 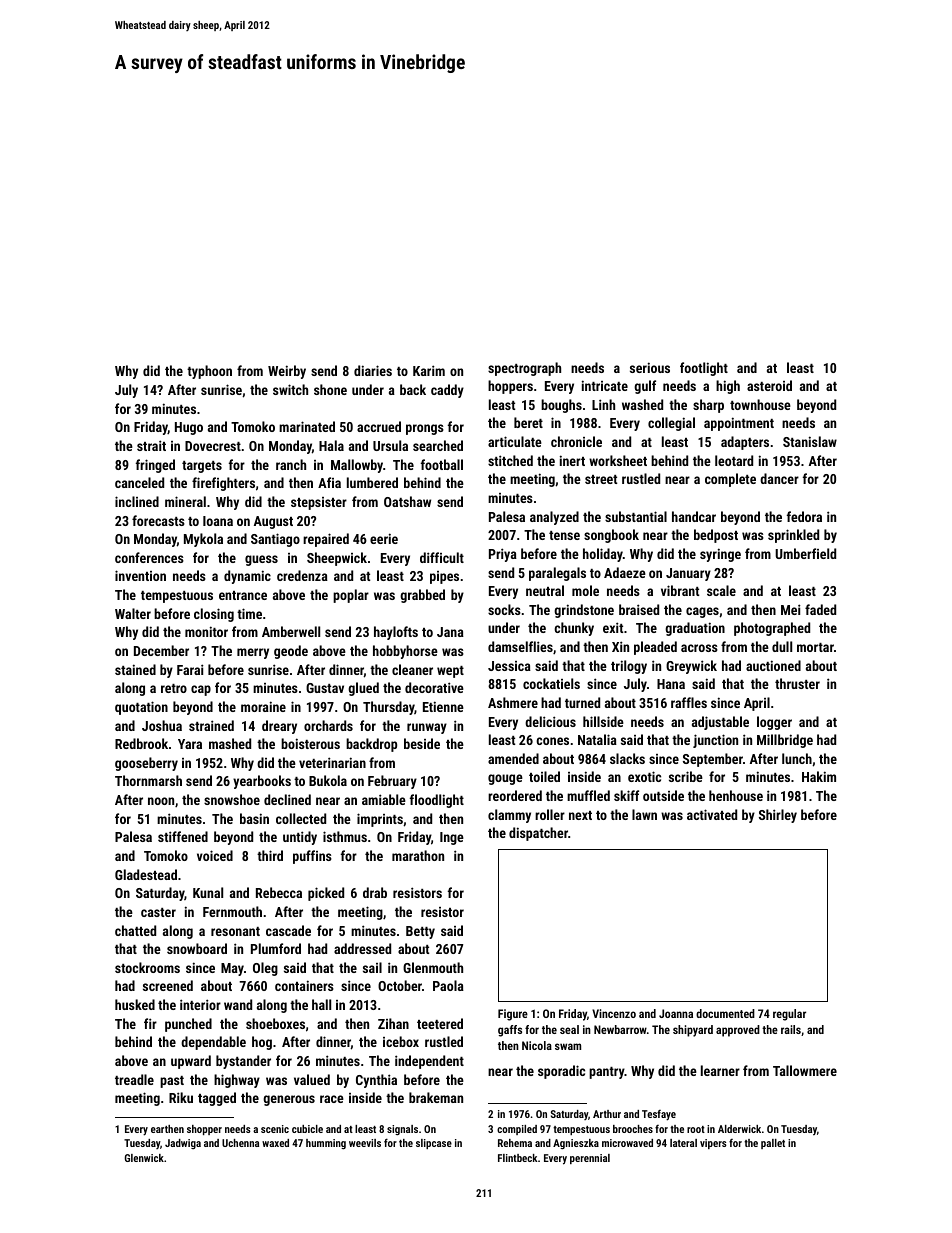 I want to click on handcar, so click(x=694, y=516).
